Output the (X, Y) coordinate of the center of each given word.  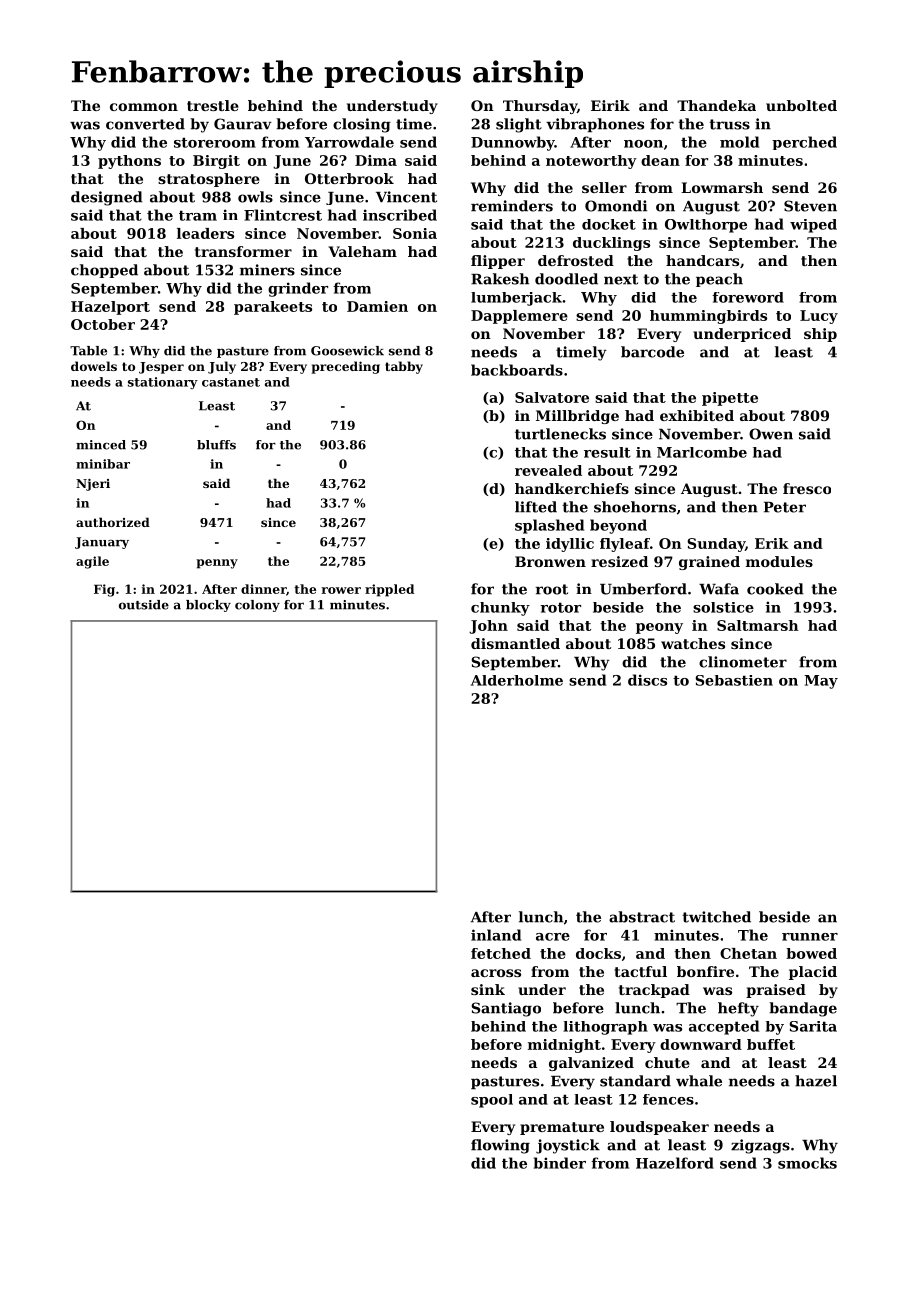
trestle (213, 105)
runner (810, 937)
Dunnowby (513, 143)
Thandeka (716, 105)
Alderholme (517, 680)
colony (257, 606)
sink (488, 989)
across (496, 973)
